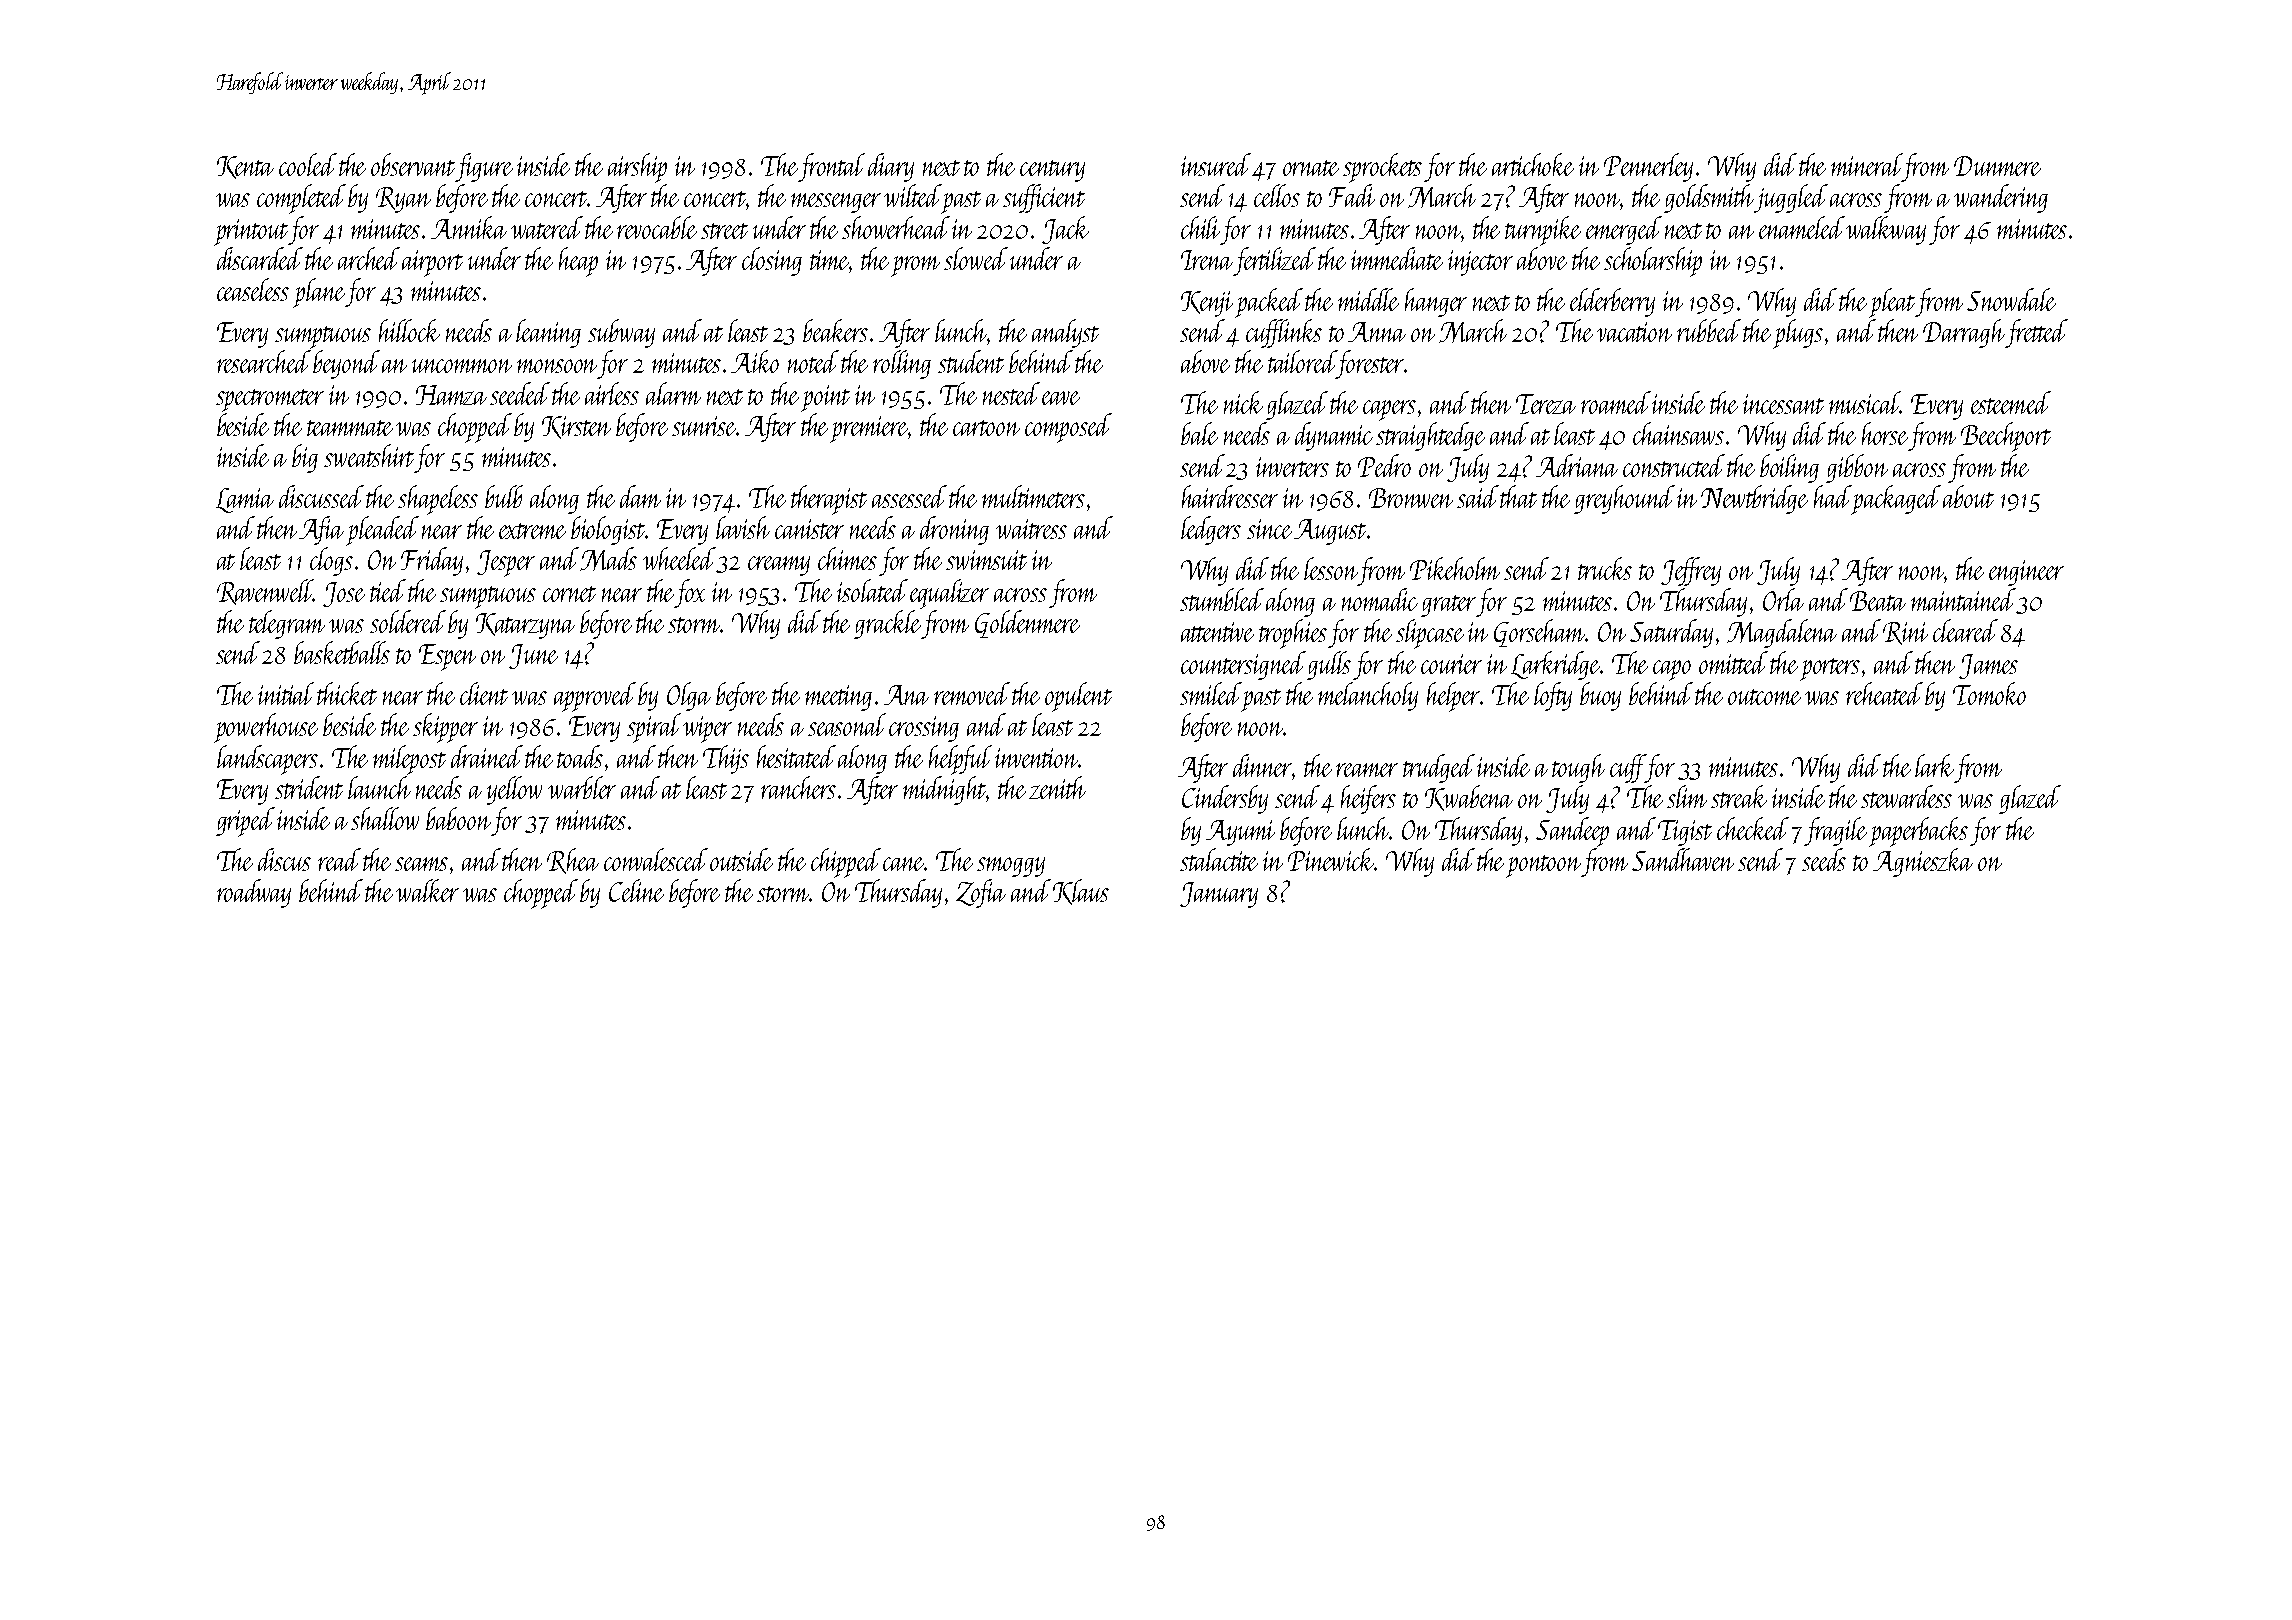  I want to click on nomadic, so click(1380, 599).
